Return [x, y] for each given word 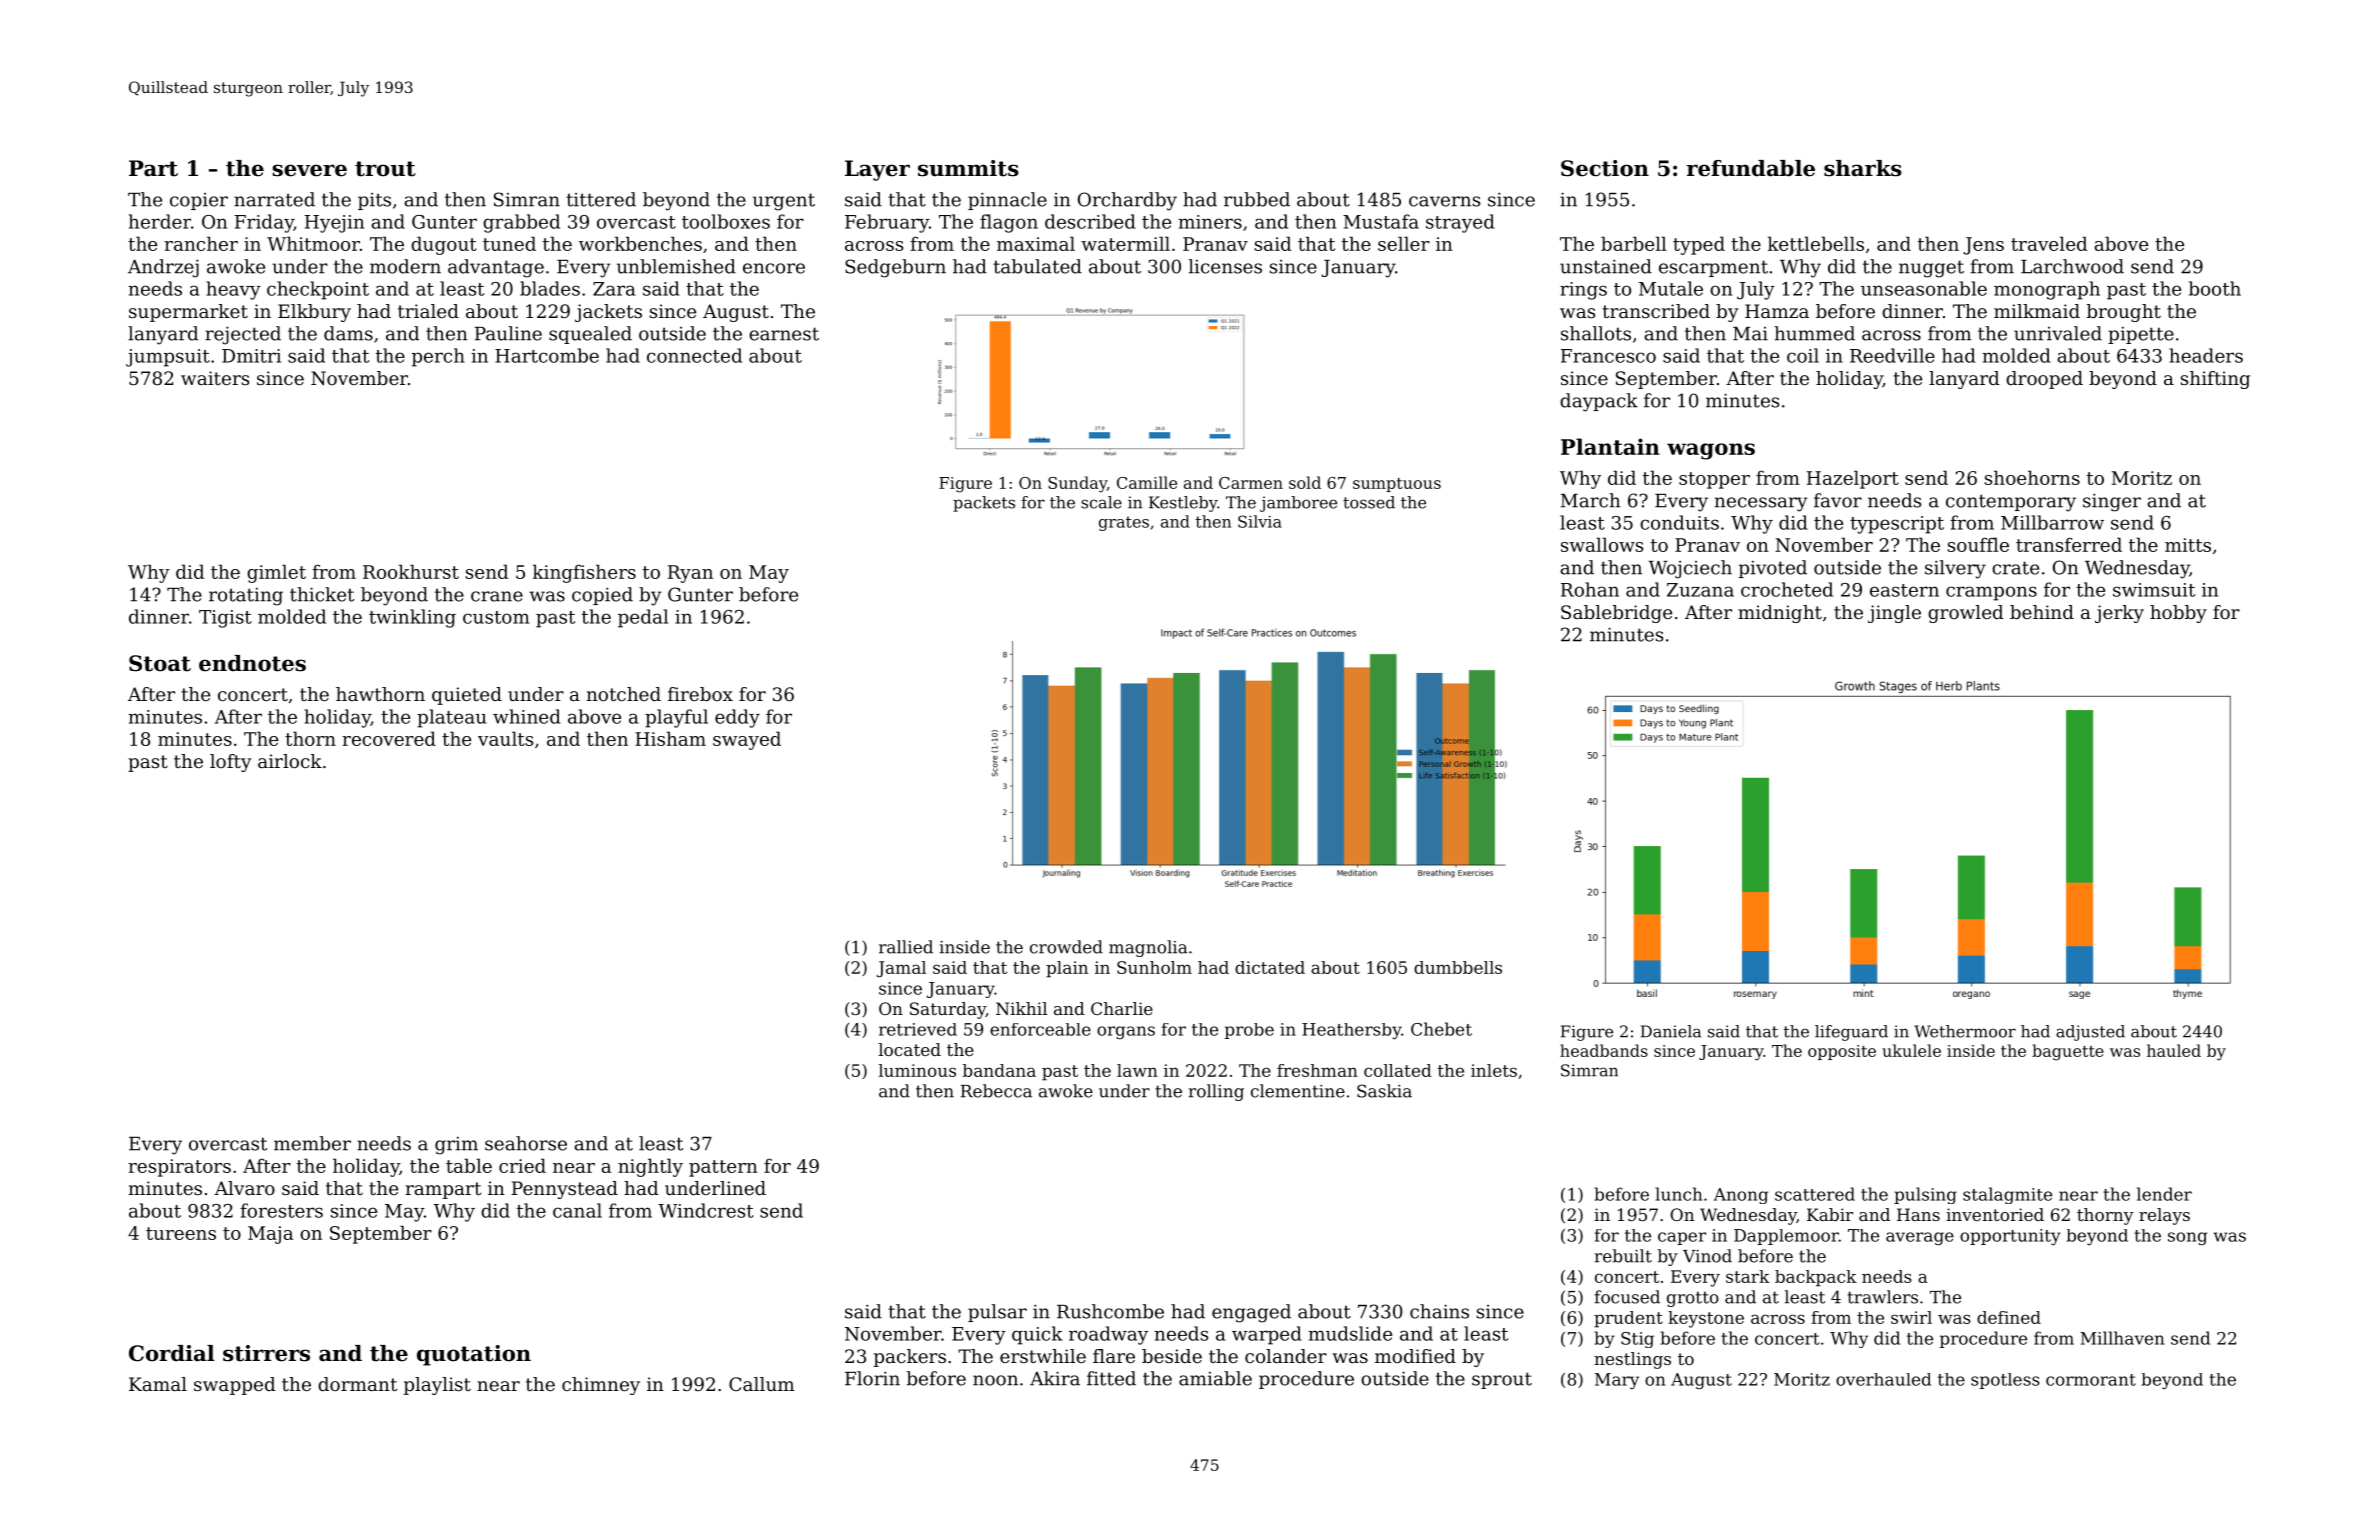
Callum [762, 1384]
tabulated [1037, 266]
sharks [1863, 168]
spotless [2005, 1381]
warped [1267, 1335]
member [312, 1143]
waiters [215, 378]
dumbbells [1458, 967]
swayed [747, 740]
